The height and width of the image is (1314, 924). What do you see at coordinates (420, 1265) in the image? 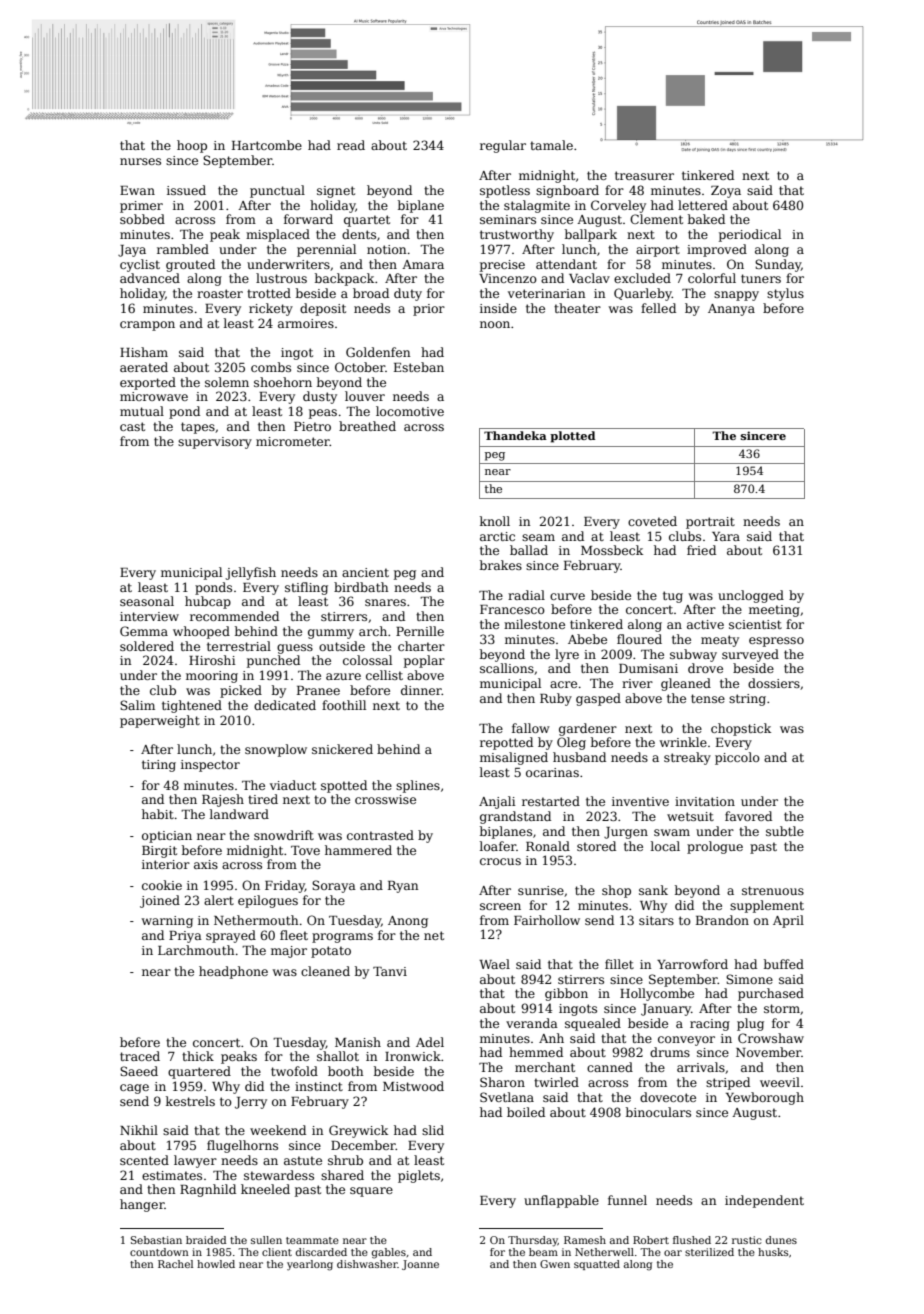
I see `Joanne` at bounding box center [420, 1265].
